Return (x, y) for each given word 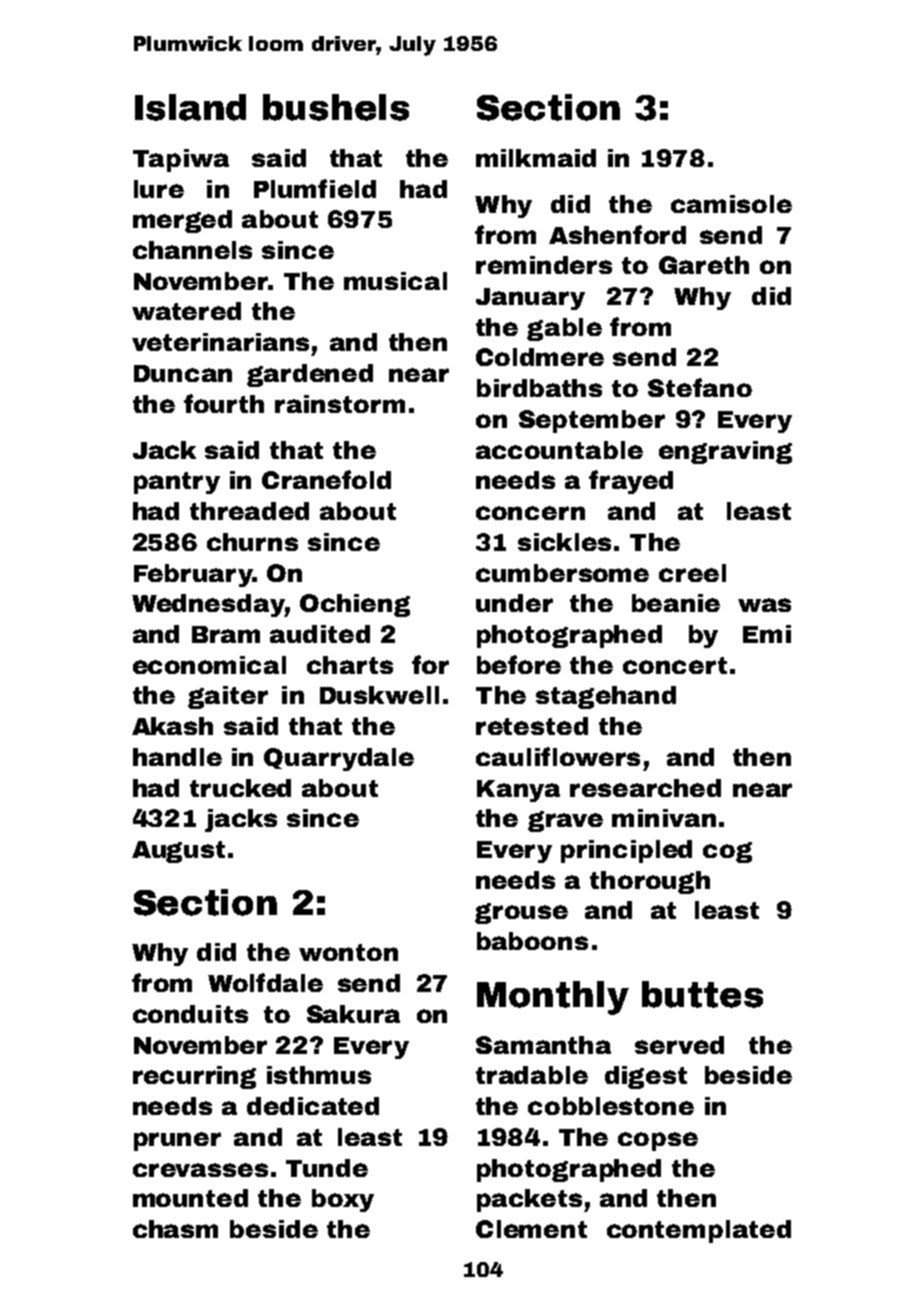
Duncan (183, 373)
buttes (702, 994)
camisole (731, 204)
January (530, 299)
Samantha (543, 1045)
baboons (532, 941)
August (178, 852)
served (679, 1045)
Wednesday (208, 605)
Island (190, 107)
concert (675, 665)
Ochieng (355, 605)
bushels (336, 107)
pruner (177, 1141)
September (592, 421)
